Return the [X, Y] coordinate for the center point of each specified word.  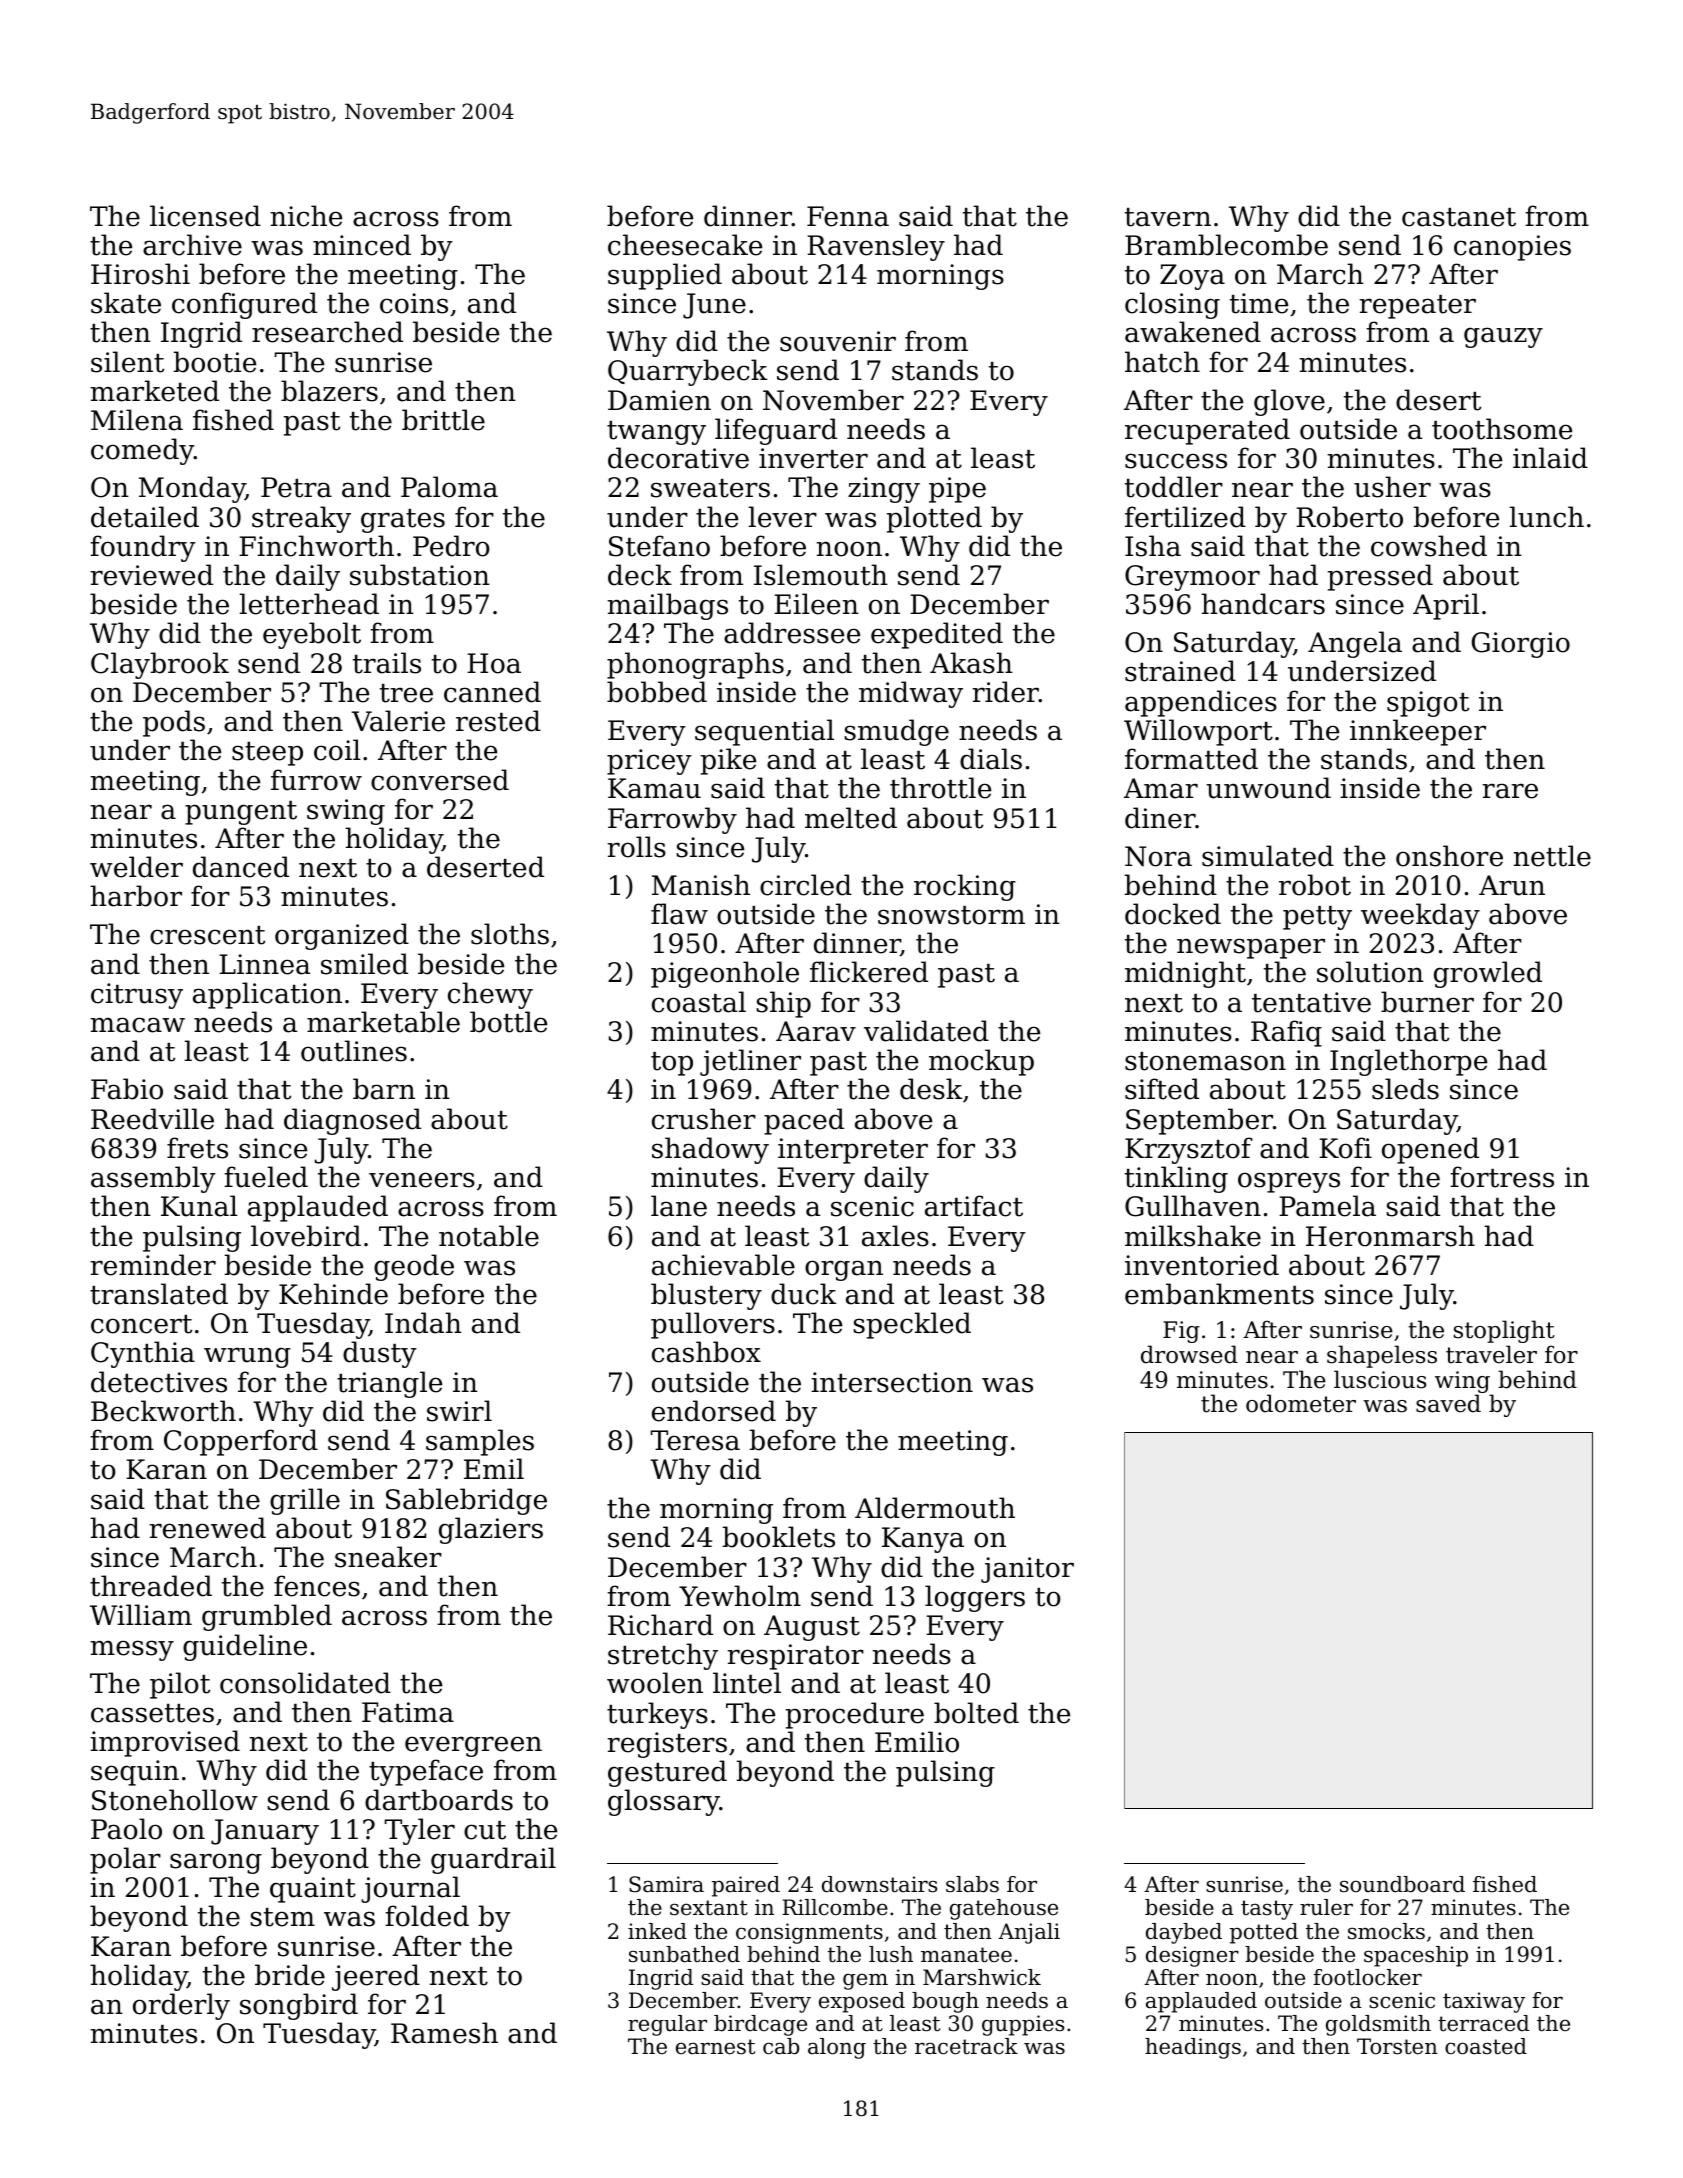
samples [480, 1442]
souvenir [838, 341]
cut [485, 1830]
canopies [1512, 248]
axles [895, 1236]
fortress [1502, 1177]
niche [306, 216]
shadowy [710, 1150]
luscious [1380, 1379]
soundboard [1402, 1884]
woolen [655, 1683]
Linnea [264, 964]
